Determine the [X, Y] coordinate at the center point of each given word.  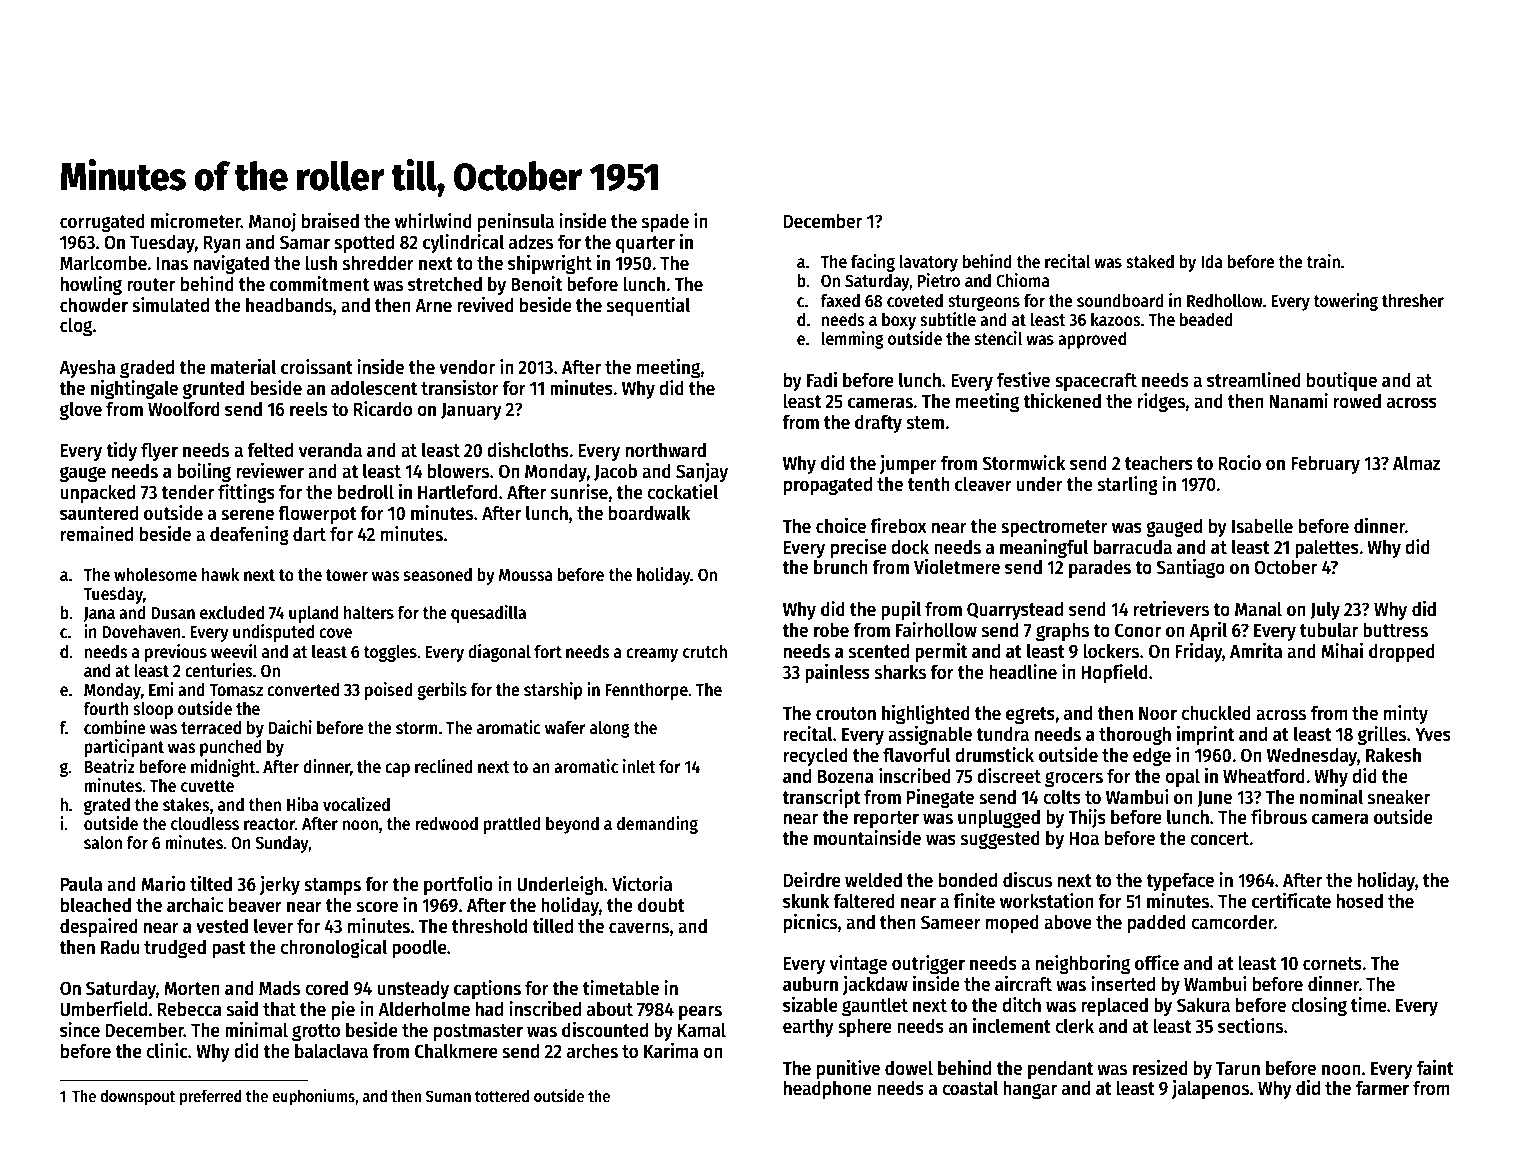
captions [487, 989]
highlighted [926, 714]
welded [873, 880]
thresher [1413, 300]
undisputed [273, 633]
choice [841, 526]
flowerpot [317, 514]
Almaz [1416, 463]
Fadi [822, 380]
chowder [94, 305]
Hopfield [1115, 673]
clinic [166, 1051]
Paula [81, 884]
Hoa [1084, 839]
